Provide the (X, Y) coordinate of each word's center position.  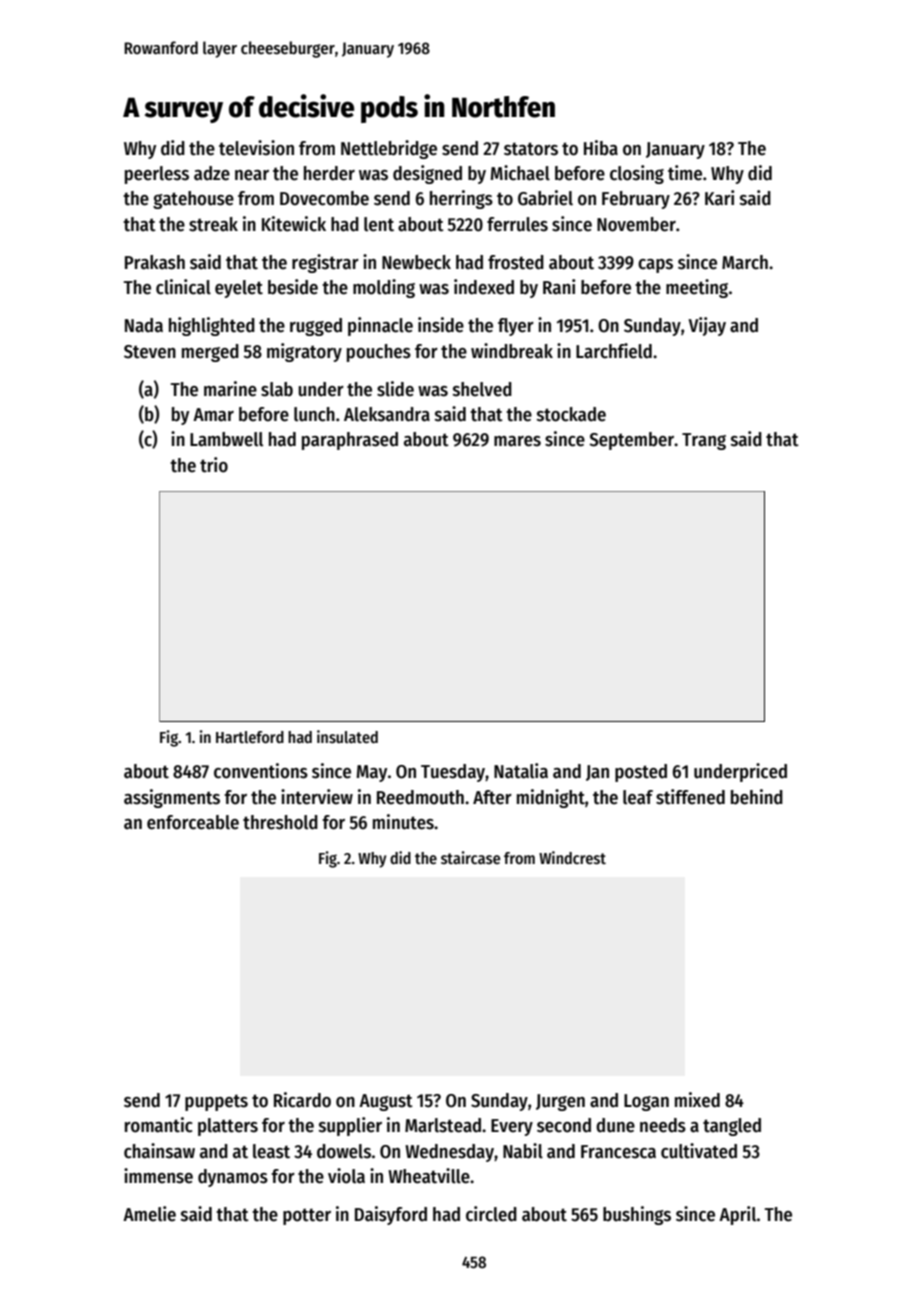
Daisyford (391, 1215)
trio (214, 465)
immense (158, 1176)
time (685, 173)
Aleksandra (387, 414)
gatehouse (193, 200)
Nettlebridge (389, 149)
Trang (704, 441)
